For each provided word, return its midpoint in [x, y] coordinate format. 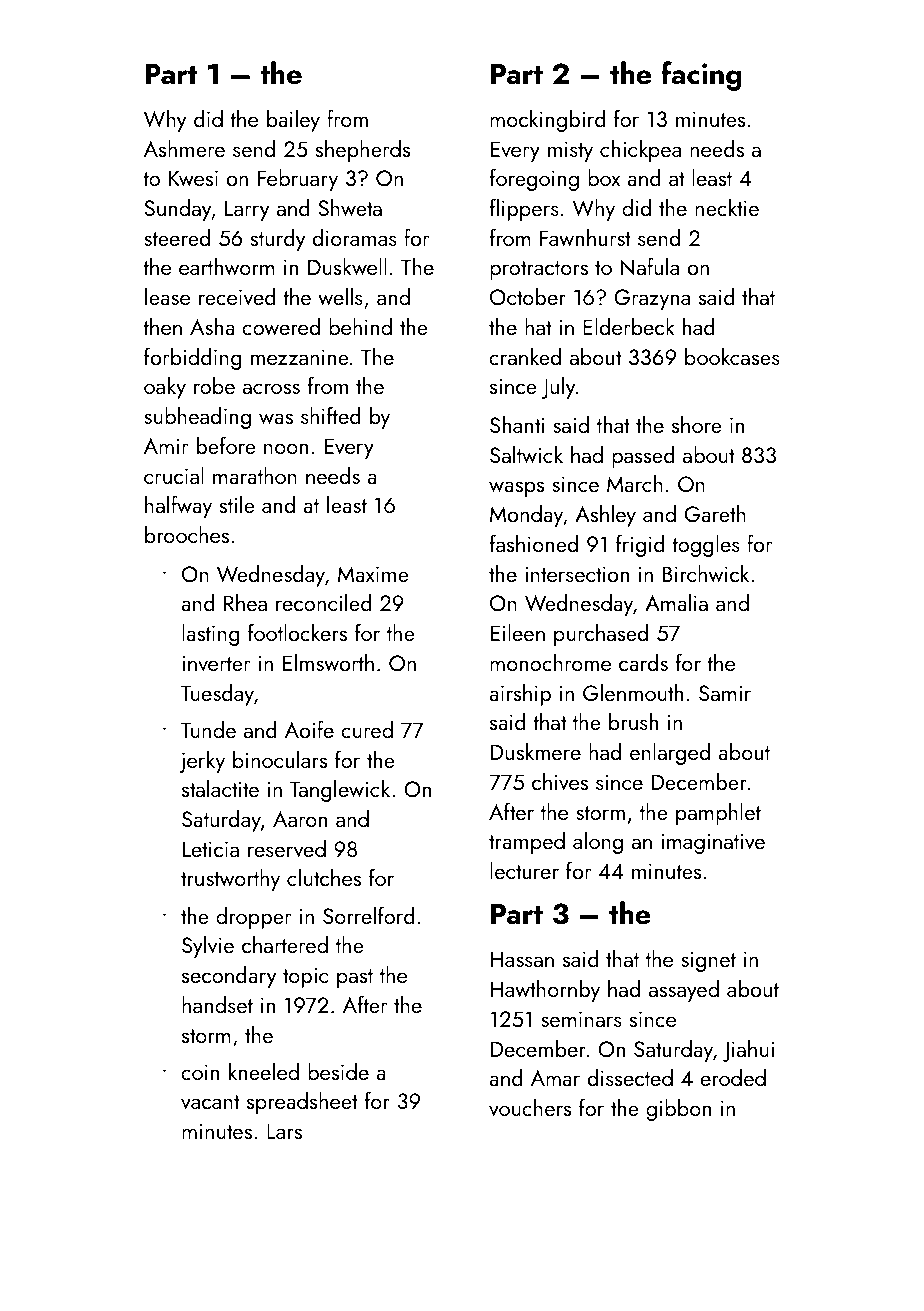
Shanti [517, 424]
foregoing [534, 179]
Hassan [522, 959]
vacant [210, 1102]
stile [237, 504]
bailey [293, 121]
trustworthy [230, 880]
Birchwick [706, 573]
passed [643, 457]
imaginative [713, 843]
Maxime [373, 574]
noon [286, 448]
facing [701, 76]
